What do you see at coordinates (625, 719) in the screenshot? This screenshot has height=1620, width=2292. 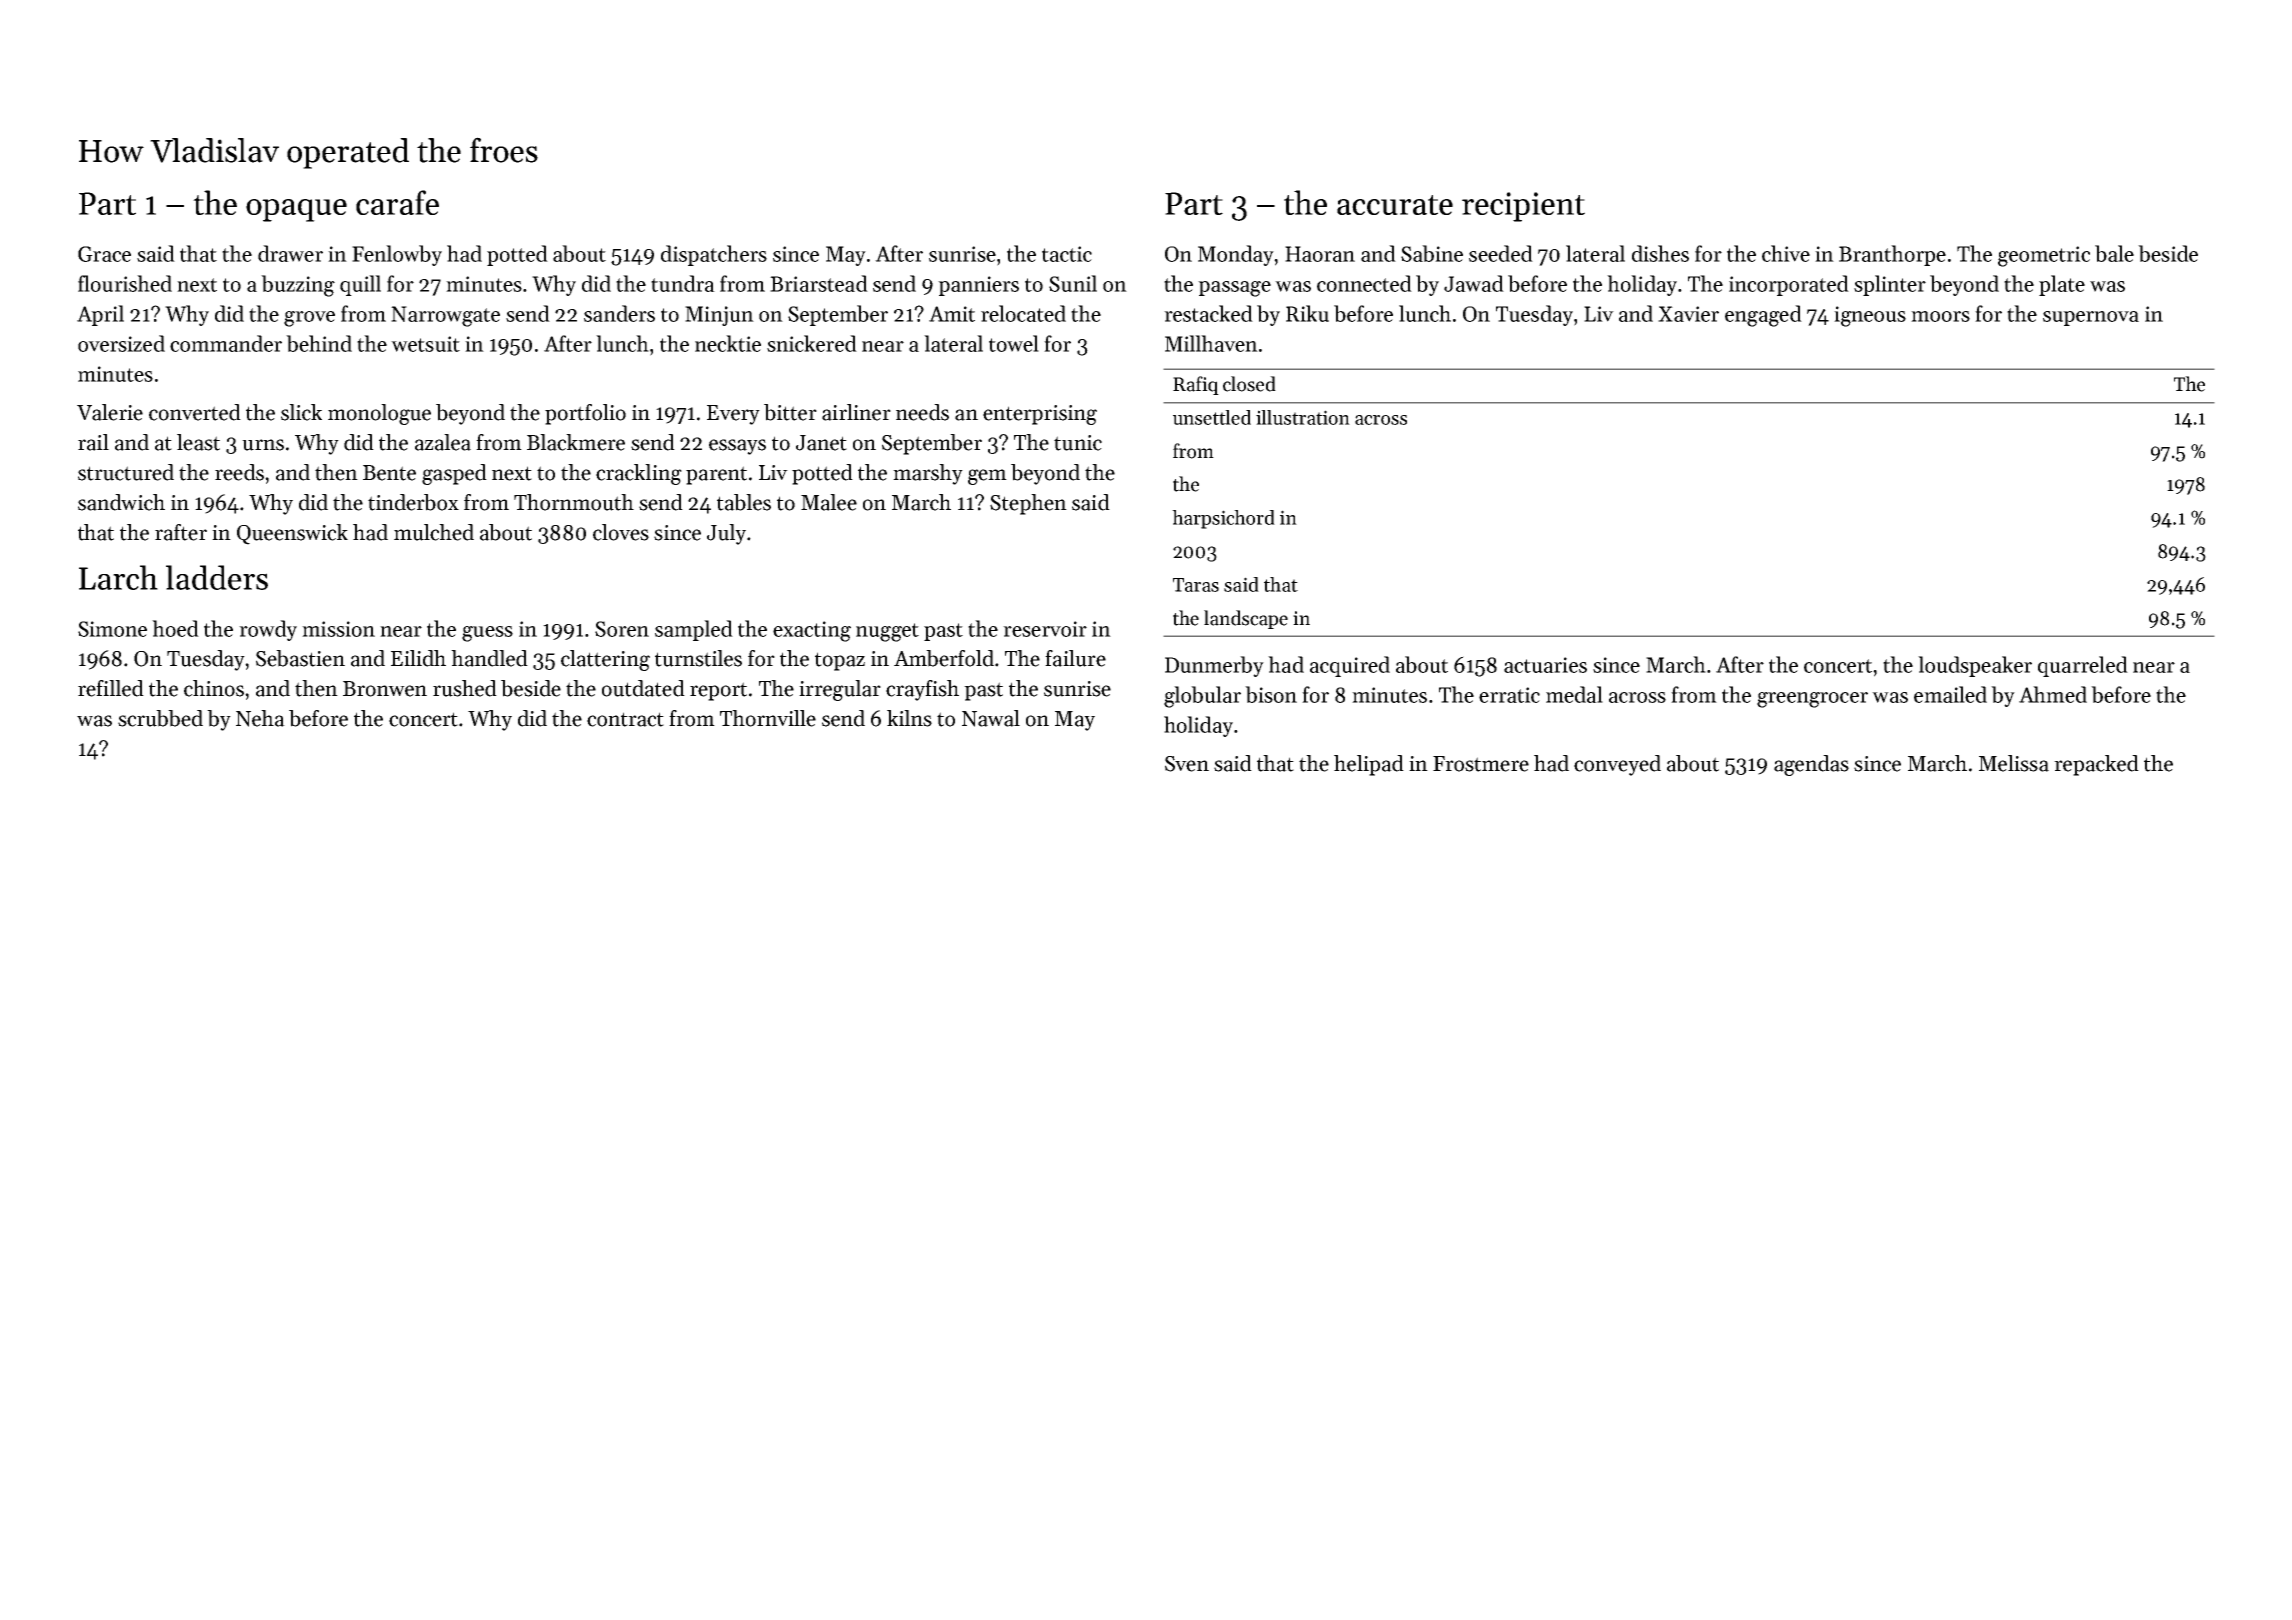 I see `contract` at bounding box center [625, 719].
